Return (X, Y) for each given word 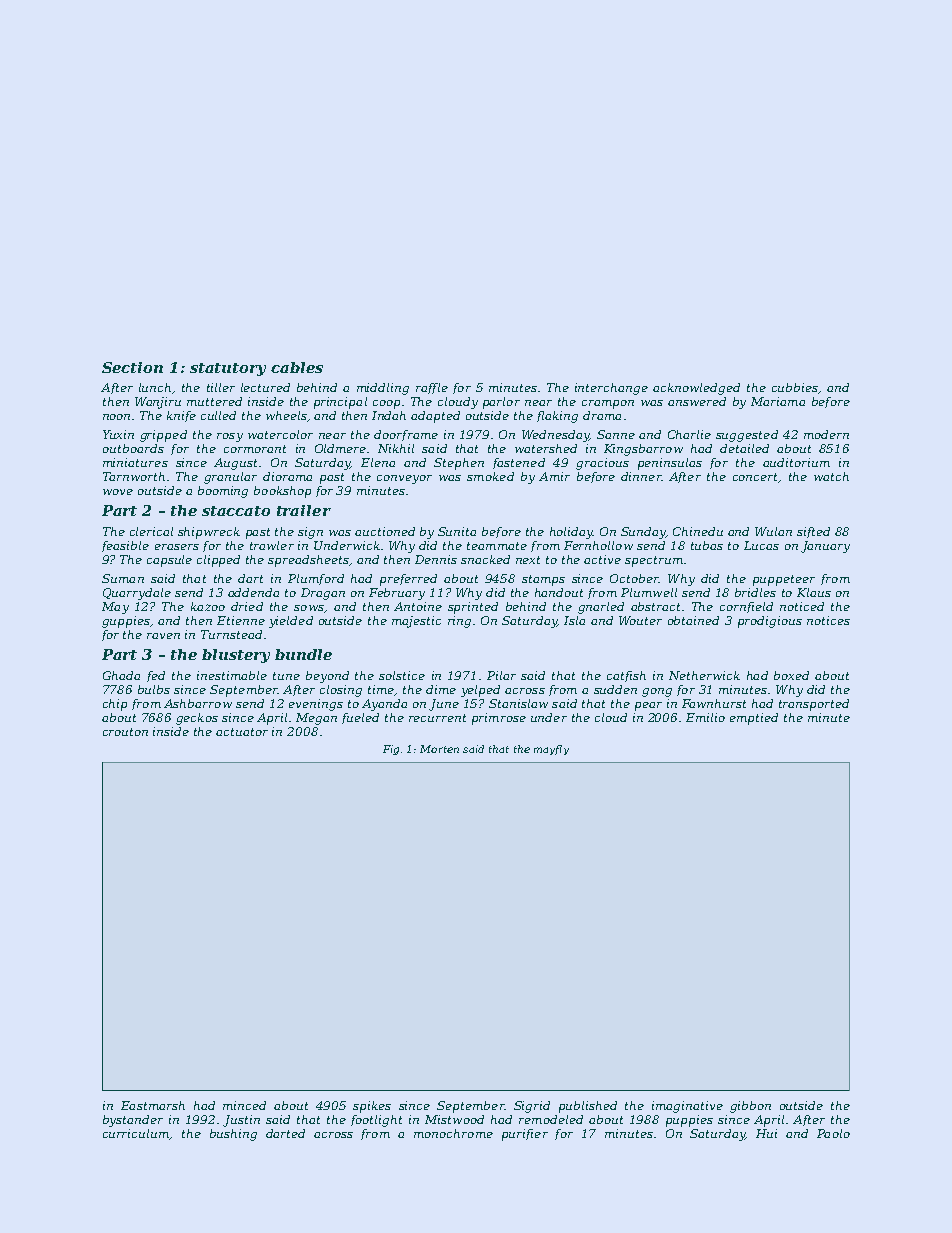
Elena (378, 462)
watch (831, 476)
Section (132, 367)
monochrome (453, 1133)
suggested (747, 436)
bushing (233, 1135)
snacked (485, 559)
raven (163, 636)
